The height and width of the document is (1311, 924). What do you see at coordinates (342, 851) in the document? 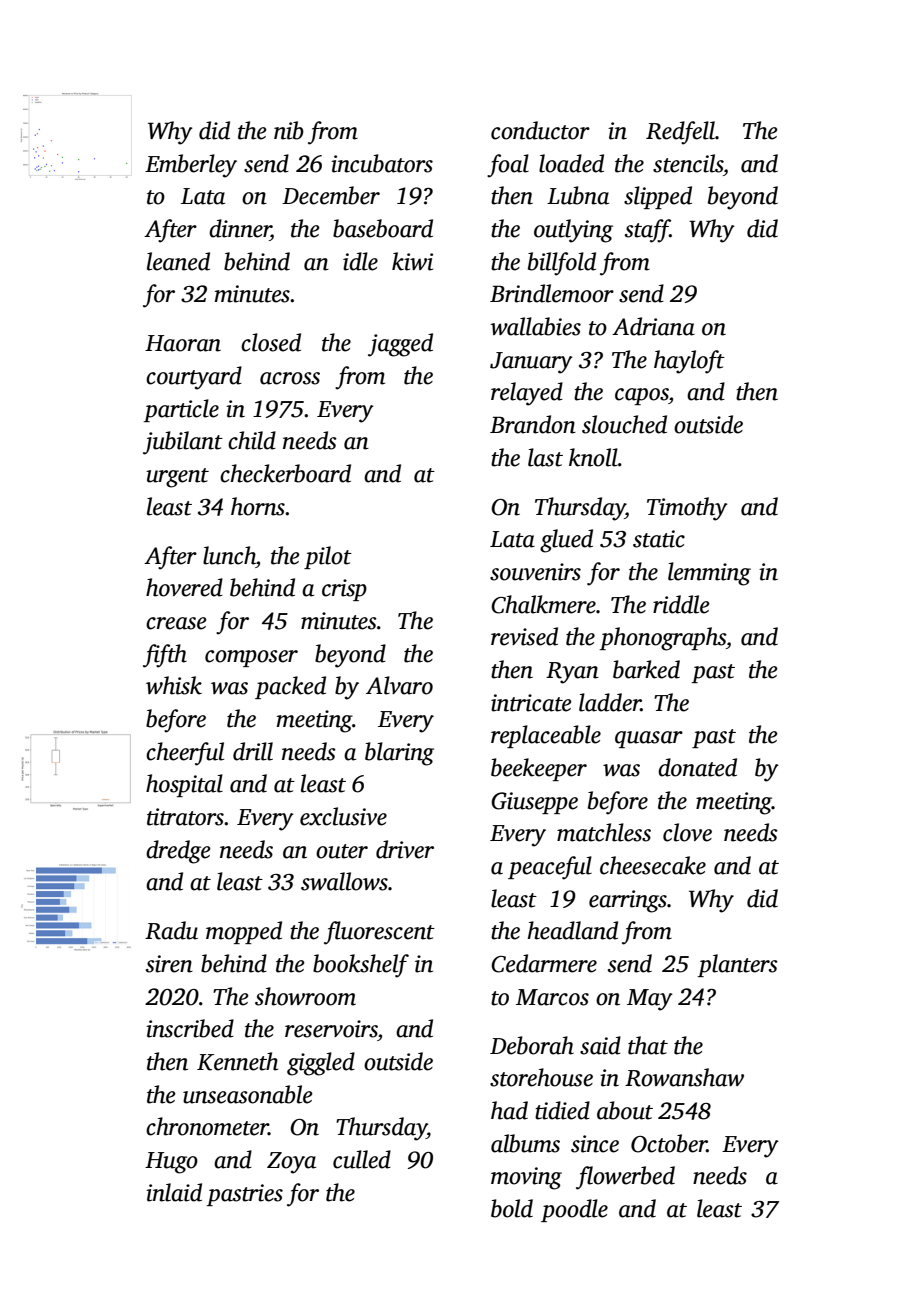
I see `outer` at bounding box center [342, 851].
